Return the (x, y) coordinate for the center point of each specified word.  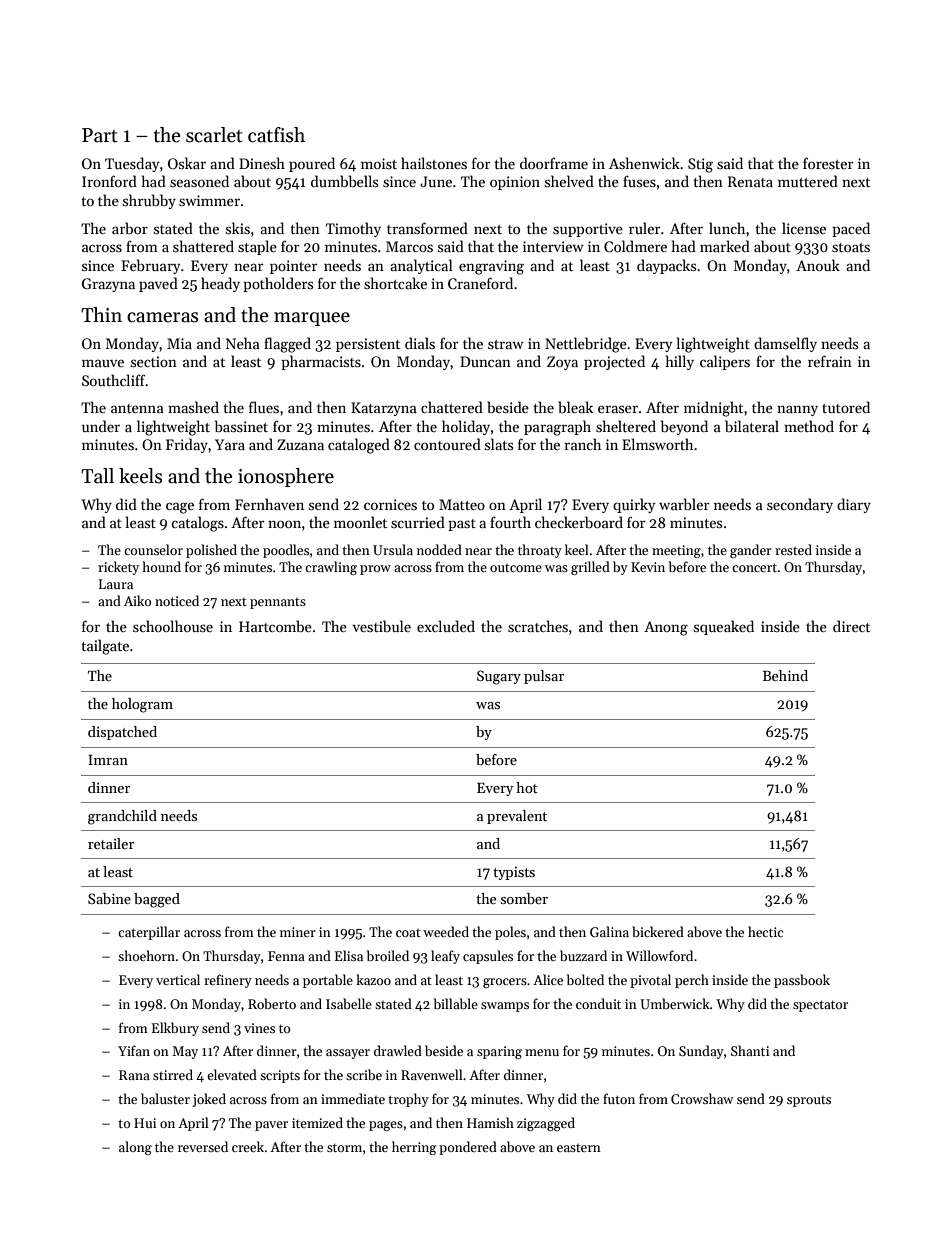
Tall (97, 476)
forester (828, 163)
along (135, 1148)
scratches (538, 626)
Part (100, 135)
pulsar (544, 677)
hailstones (434, 163)
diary (854, 505)
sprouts (809, 1101)
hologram (142, 705)
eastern (579, 1148)
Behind (785, 675)
